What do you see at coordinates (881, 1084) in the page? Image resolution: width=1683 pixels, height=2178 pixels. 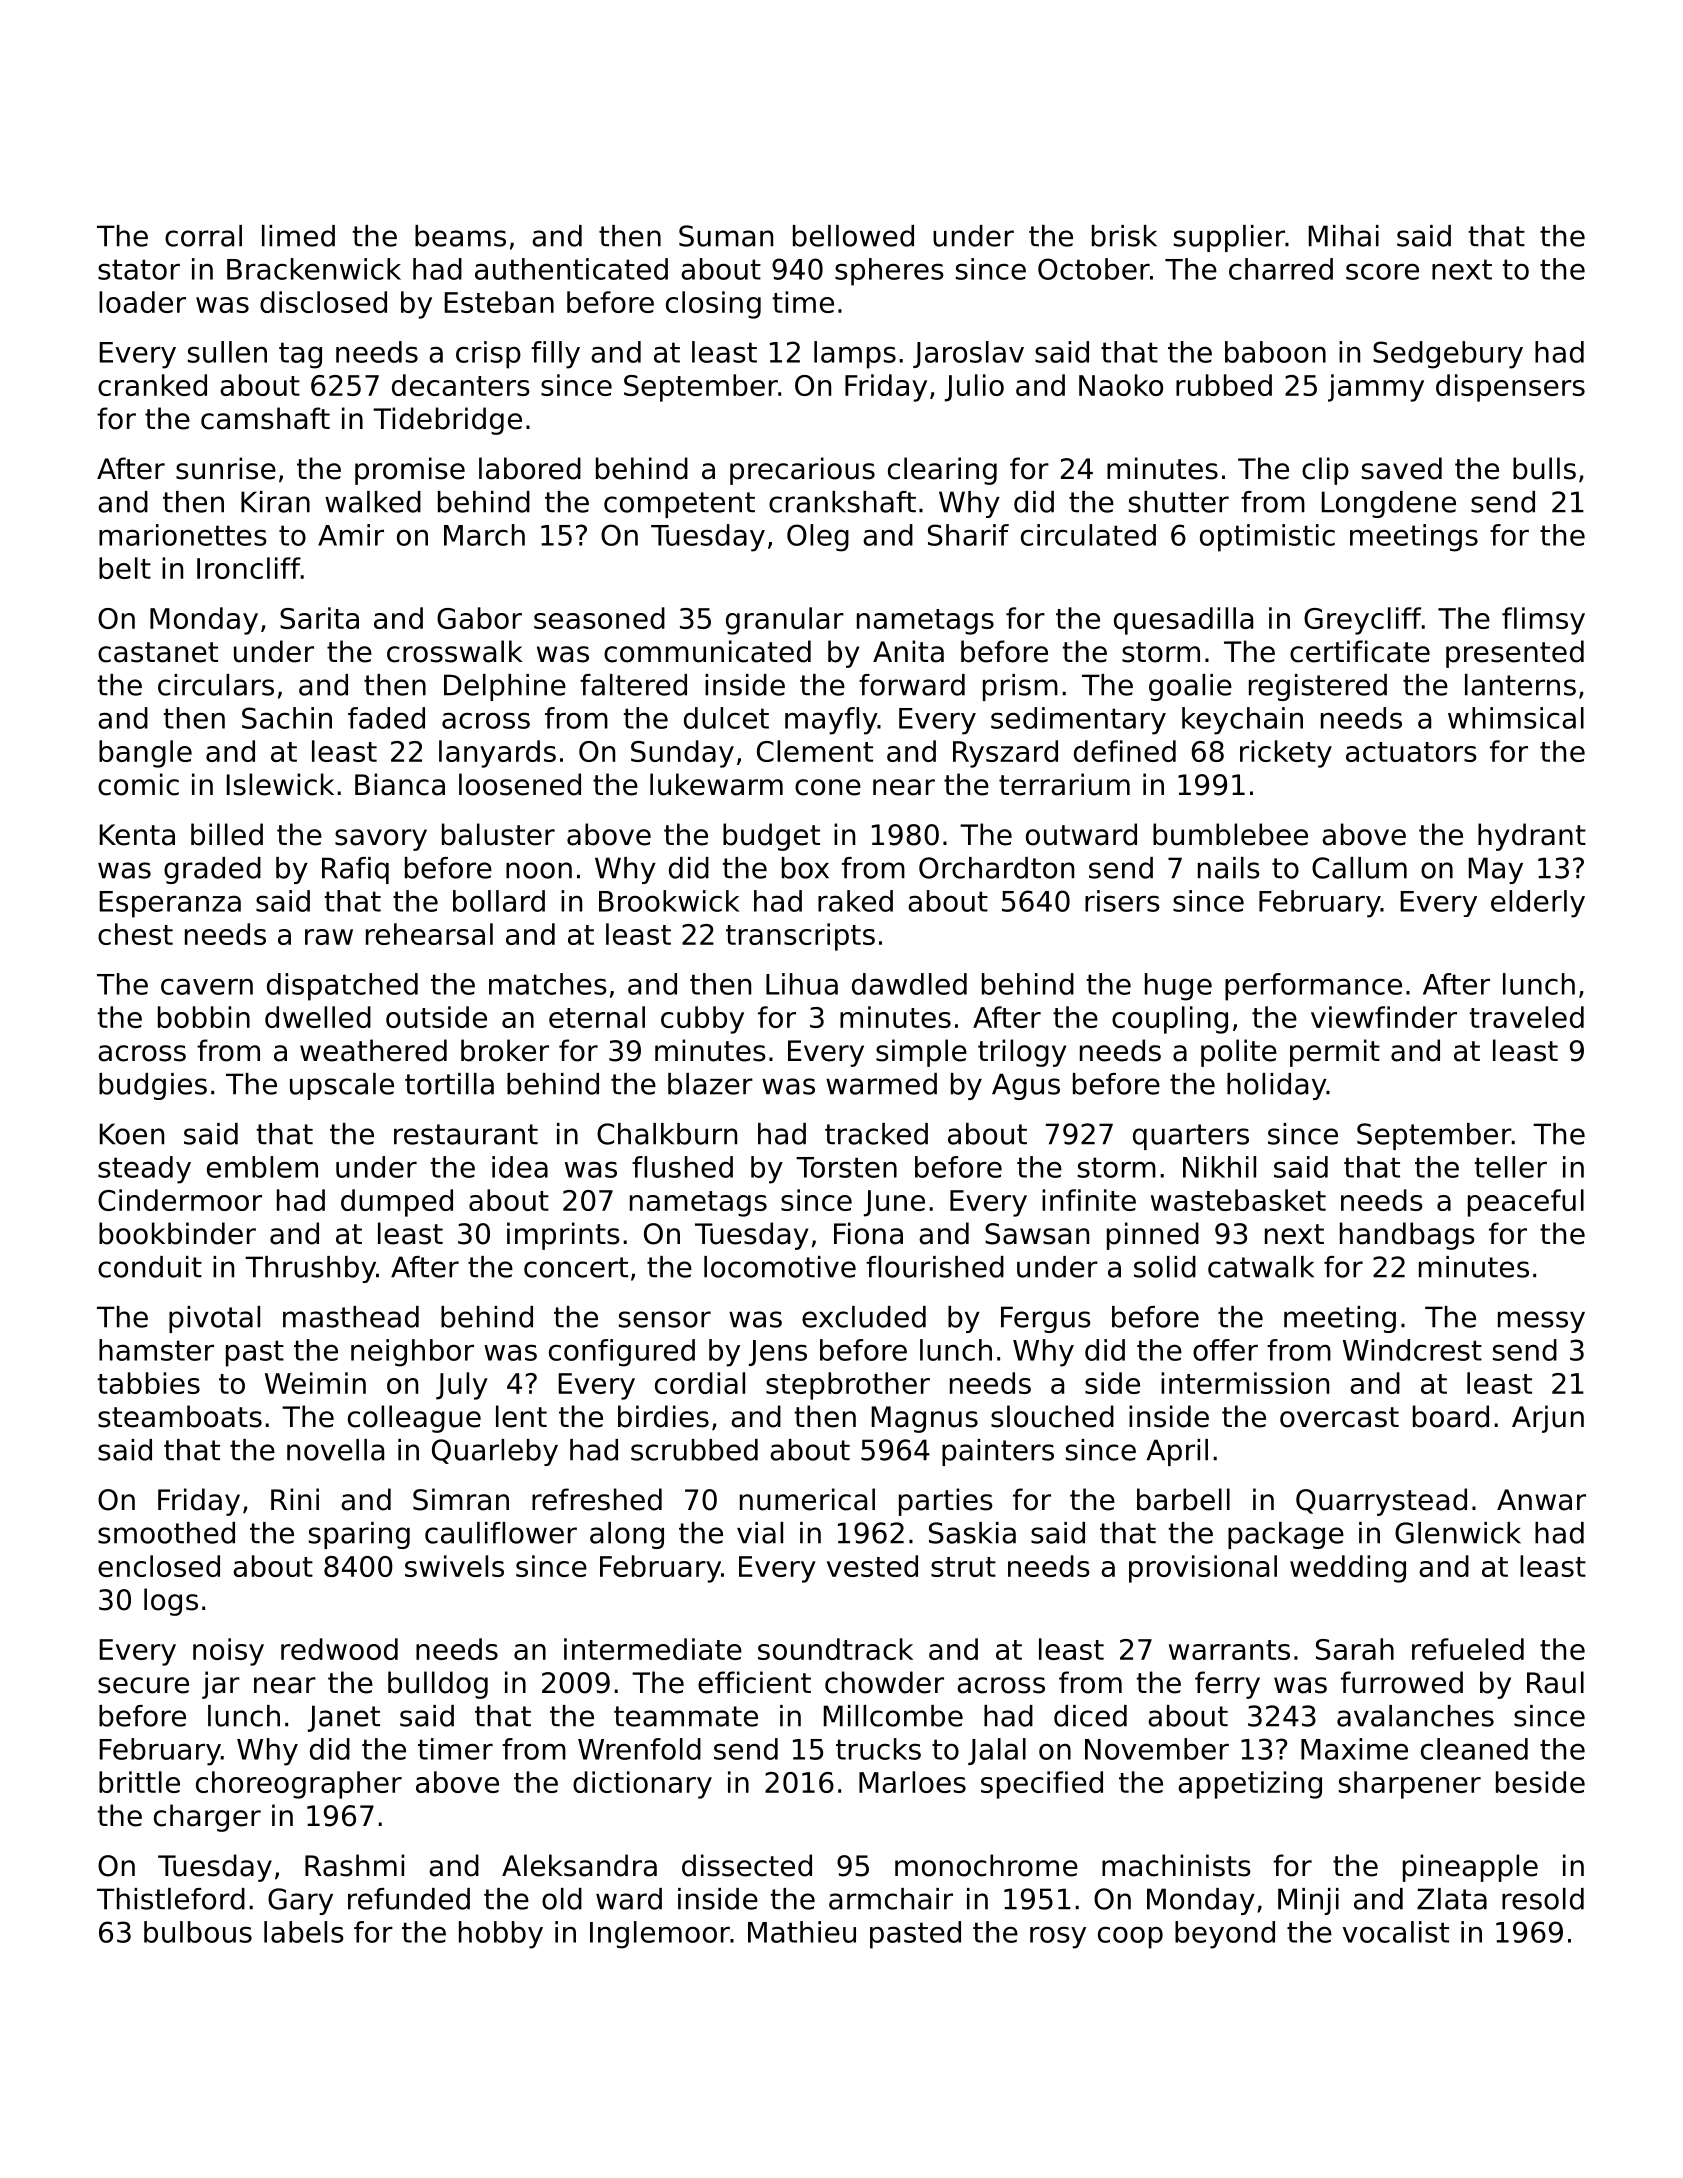 I see `warmed` at bounding box center [881, 1084].
